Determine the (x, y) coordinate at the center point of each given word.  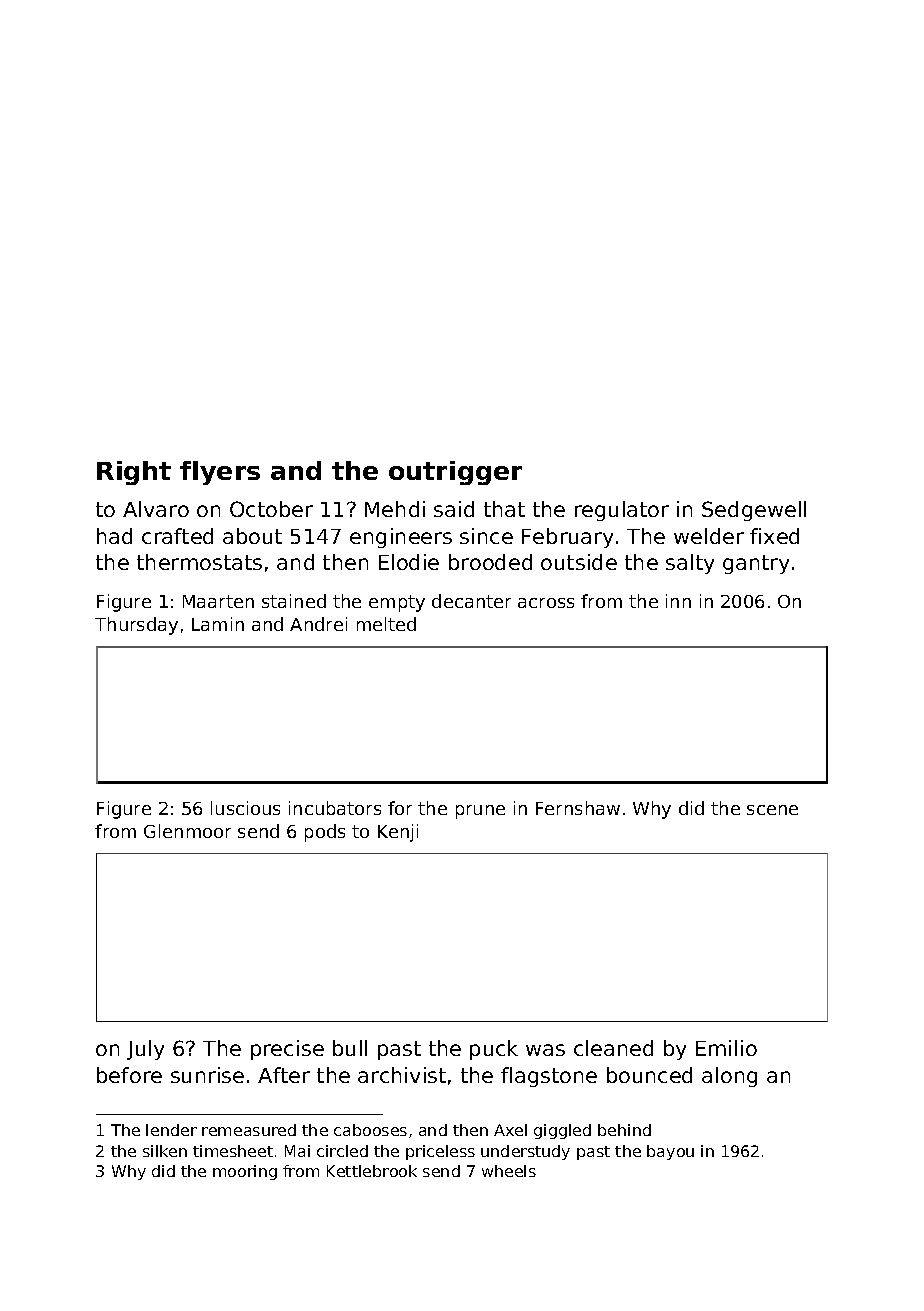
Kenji (398, 833)
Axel (510, 1130)
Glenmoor (187, 831)
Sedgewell (754, 511)
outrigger (455, 473)
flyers (220, 473)
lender (171, 1130)
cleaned (613, 1048)
